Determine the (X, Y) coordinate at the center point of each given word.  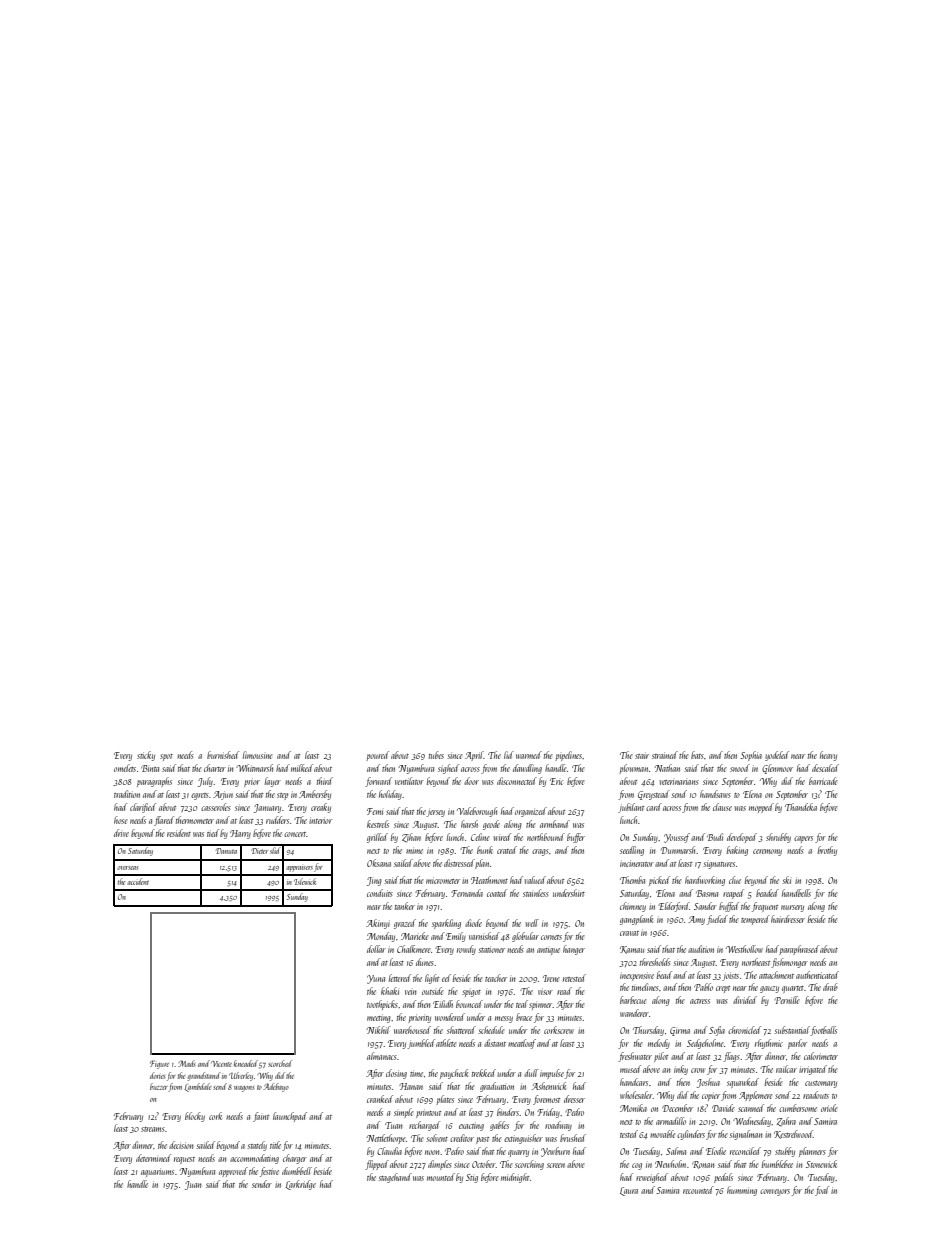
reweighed (652, 1178)
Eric (557, 781)
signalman (745, 1135)
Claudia (389, 1151)
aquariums (157, 1172)
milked (302, 768)
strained (665, 755)
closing (396, 1074)
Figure (159, 1064)
